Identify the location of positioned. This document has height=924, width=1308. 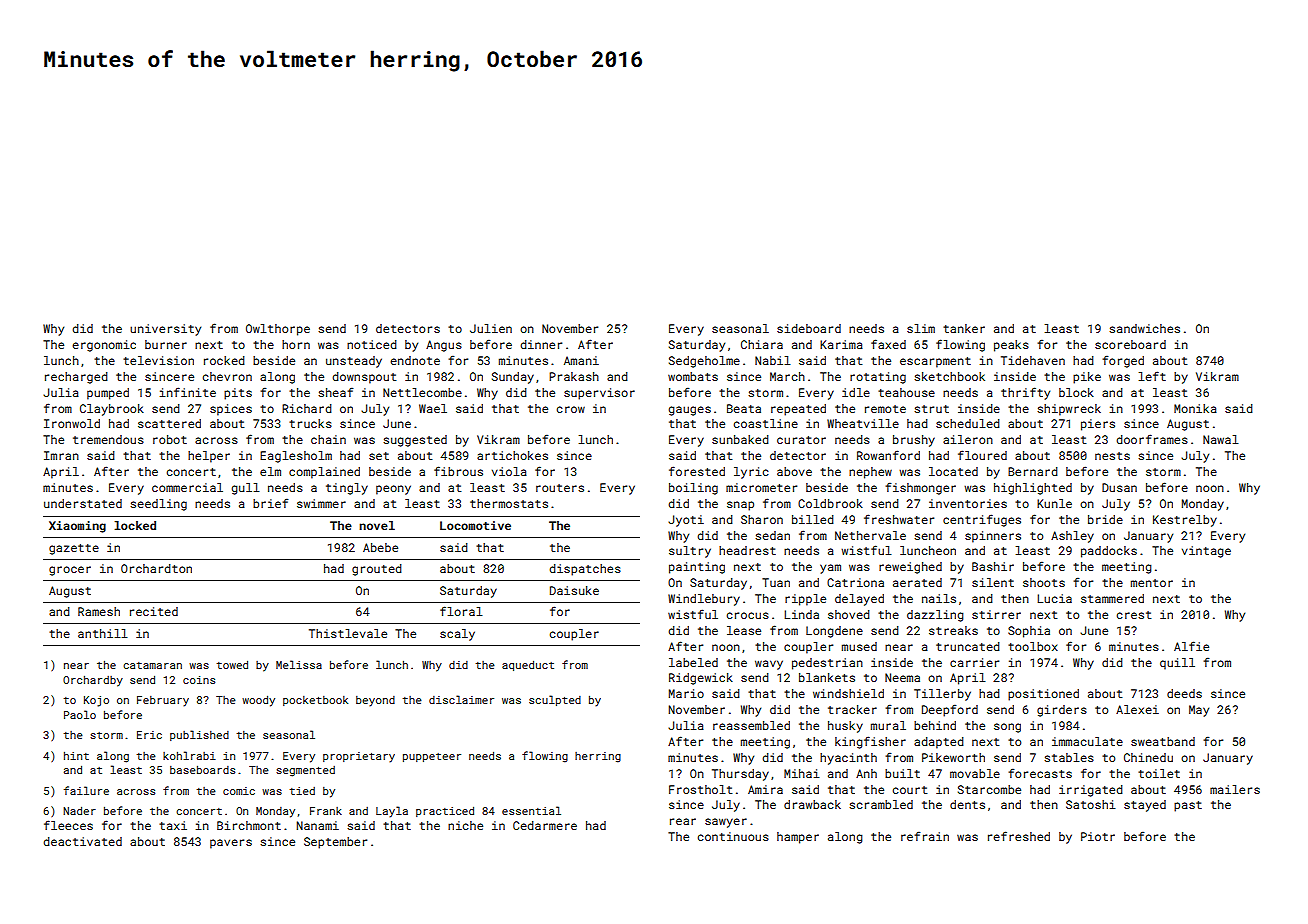
(1043, 695).
